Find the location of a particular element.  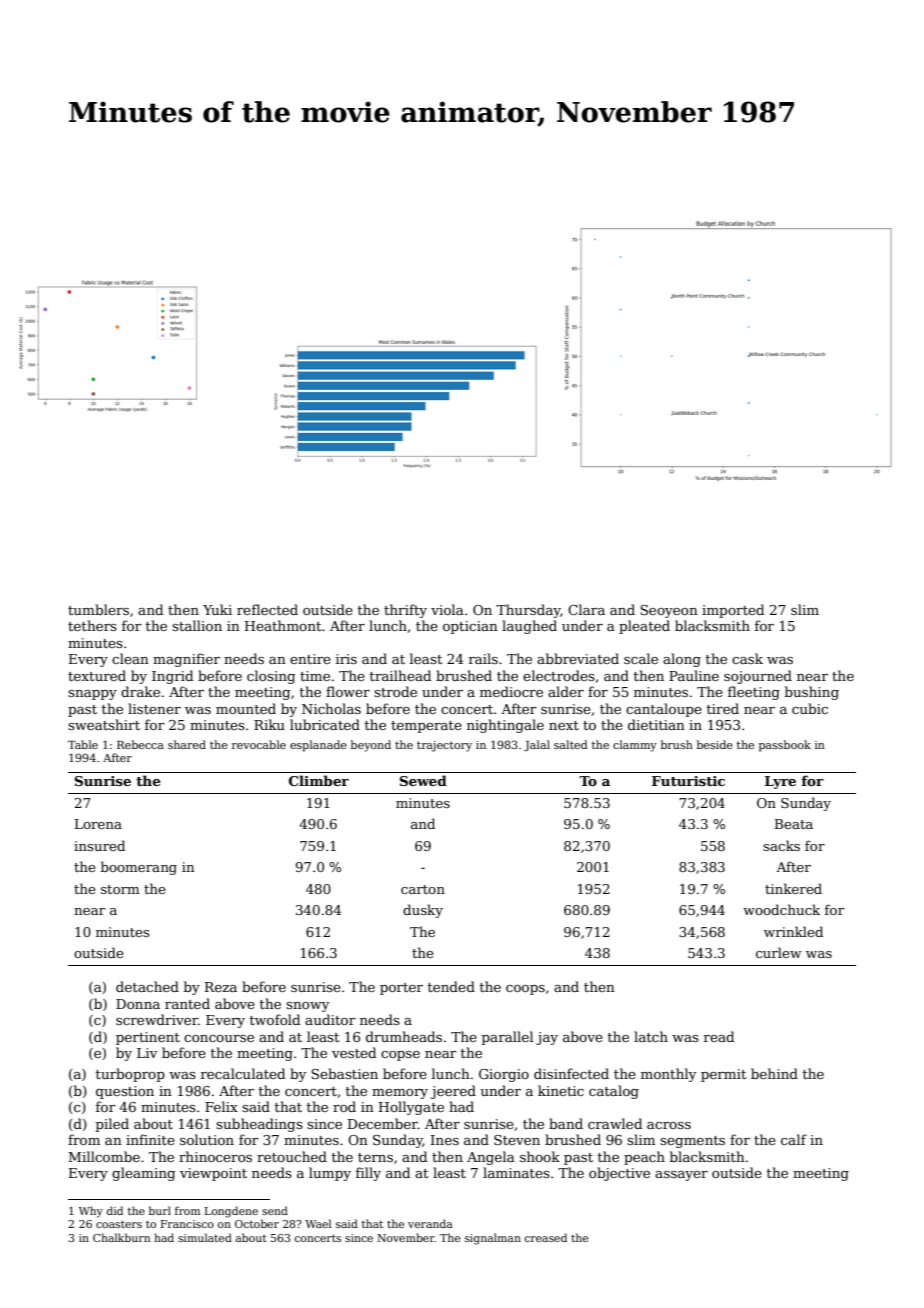

simulated is located at coordinates (205, 1237).
